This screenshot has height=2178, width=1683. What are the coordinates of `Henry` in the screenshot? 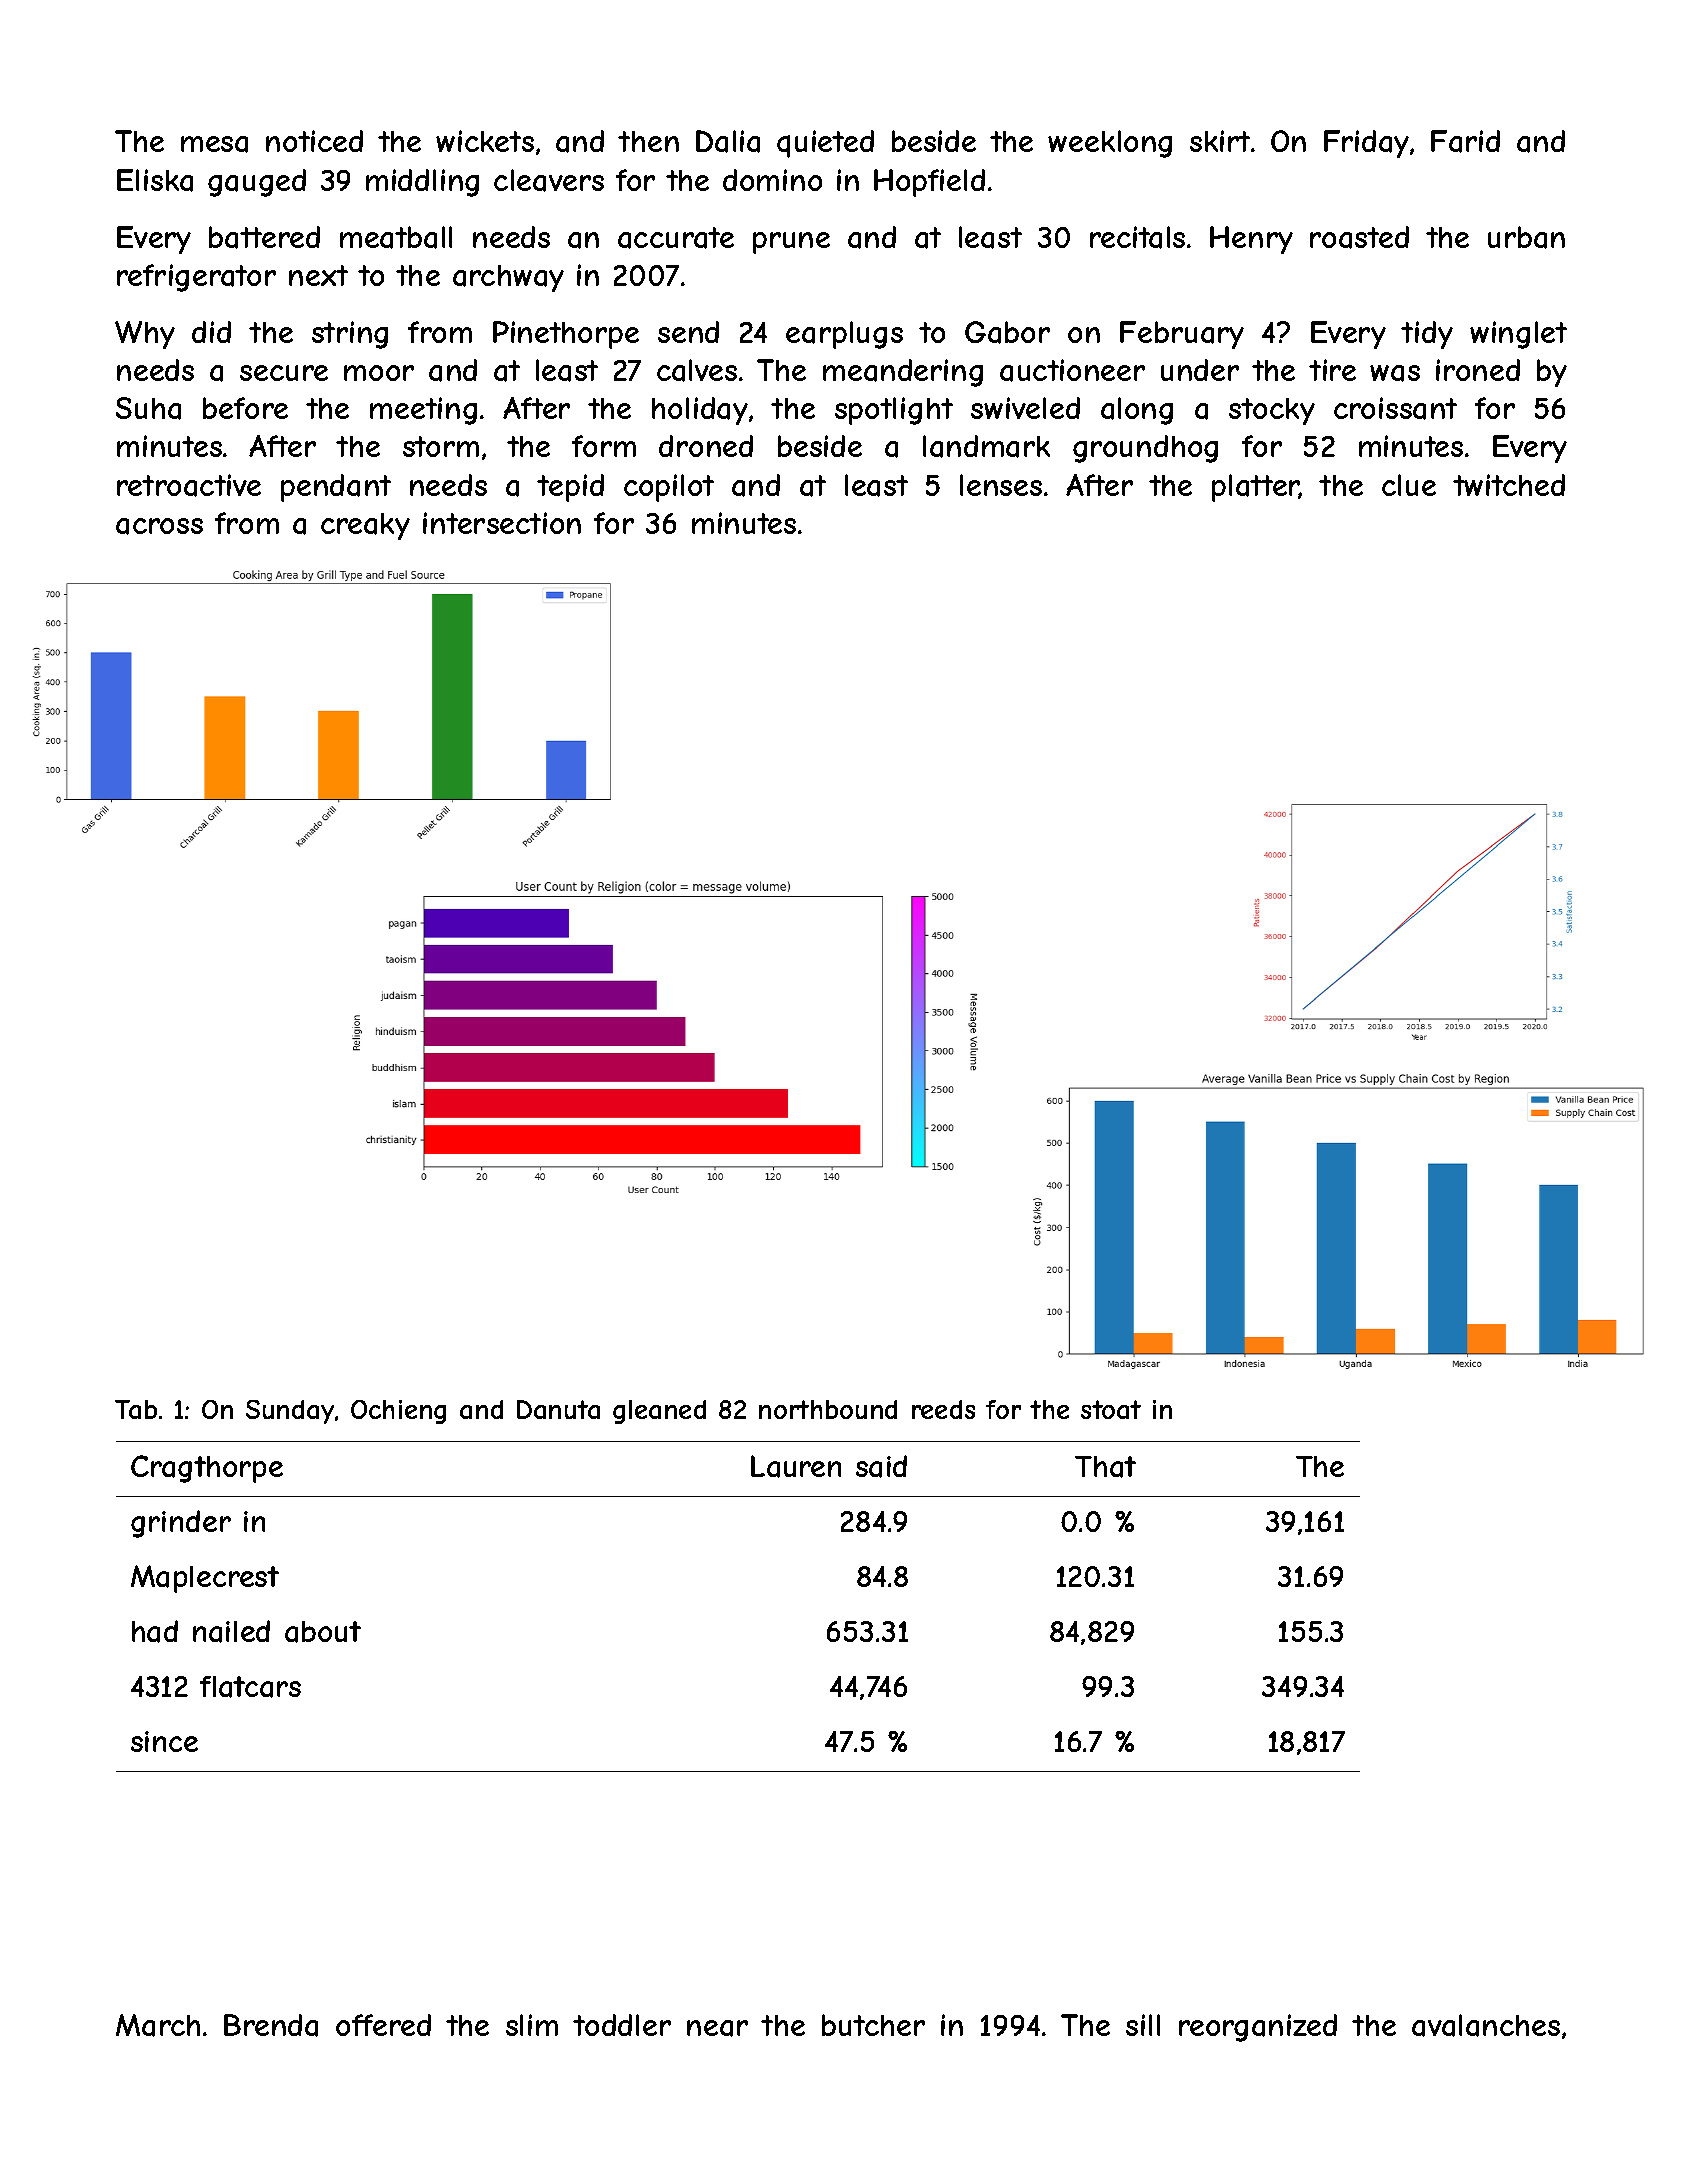 It's located at (1251, 240).
